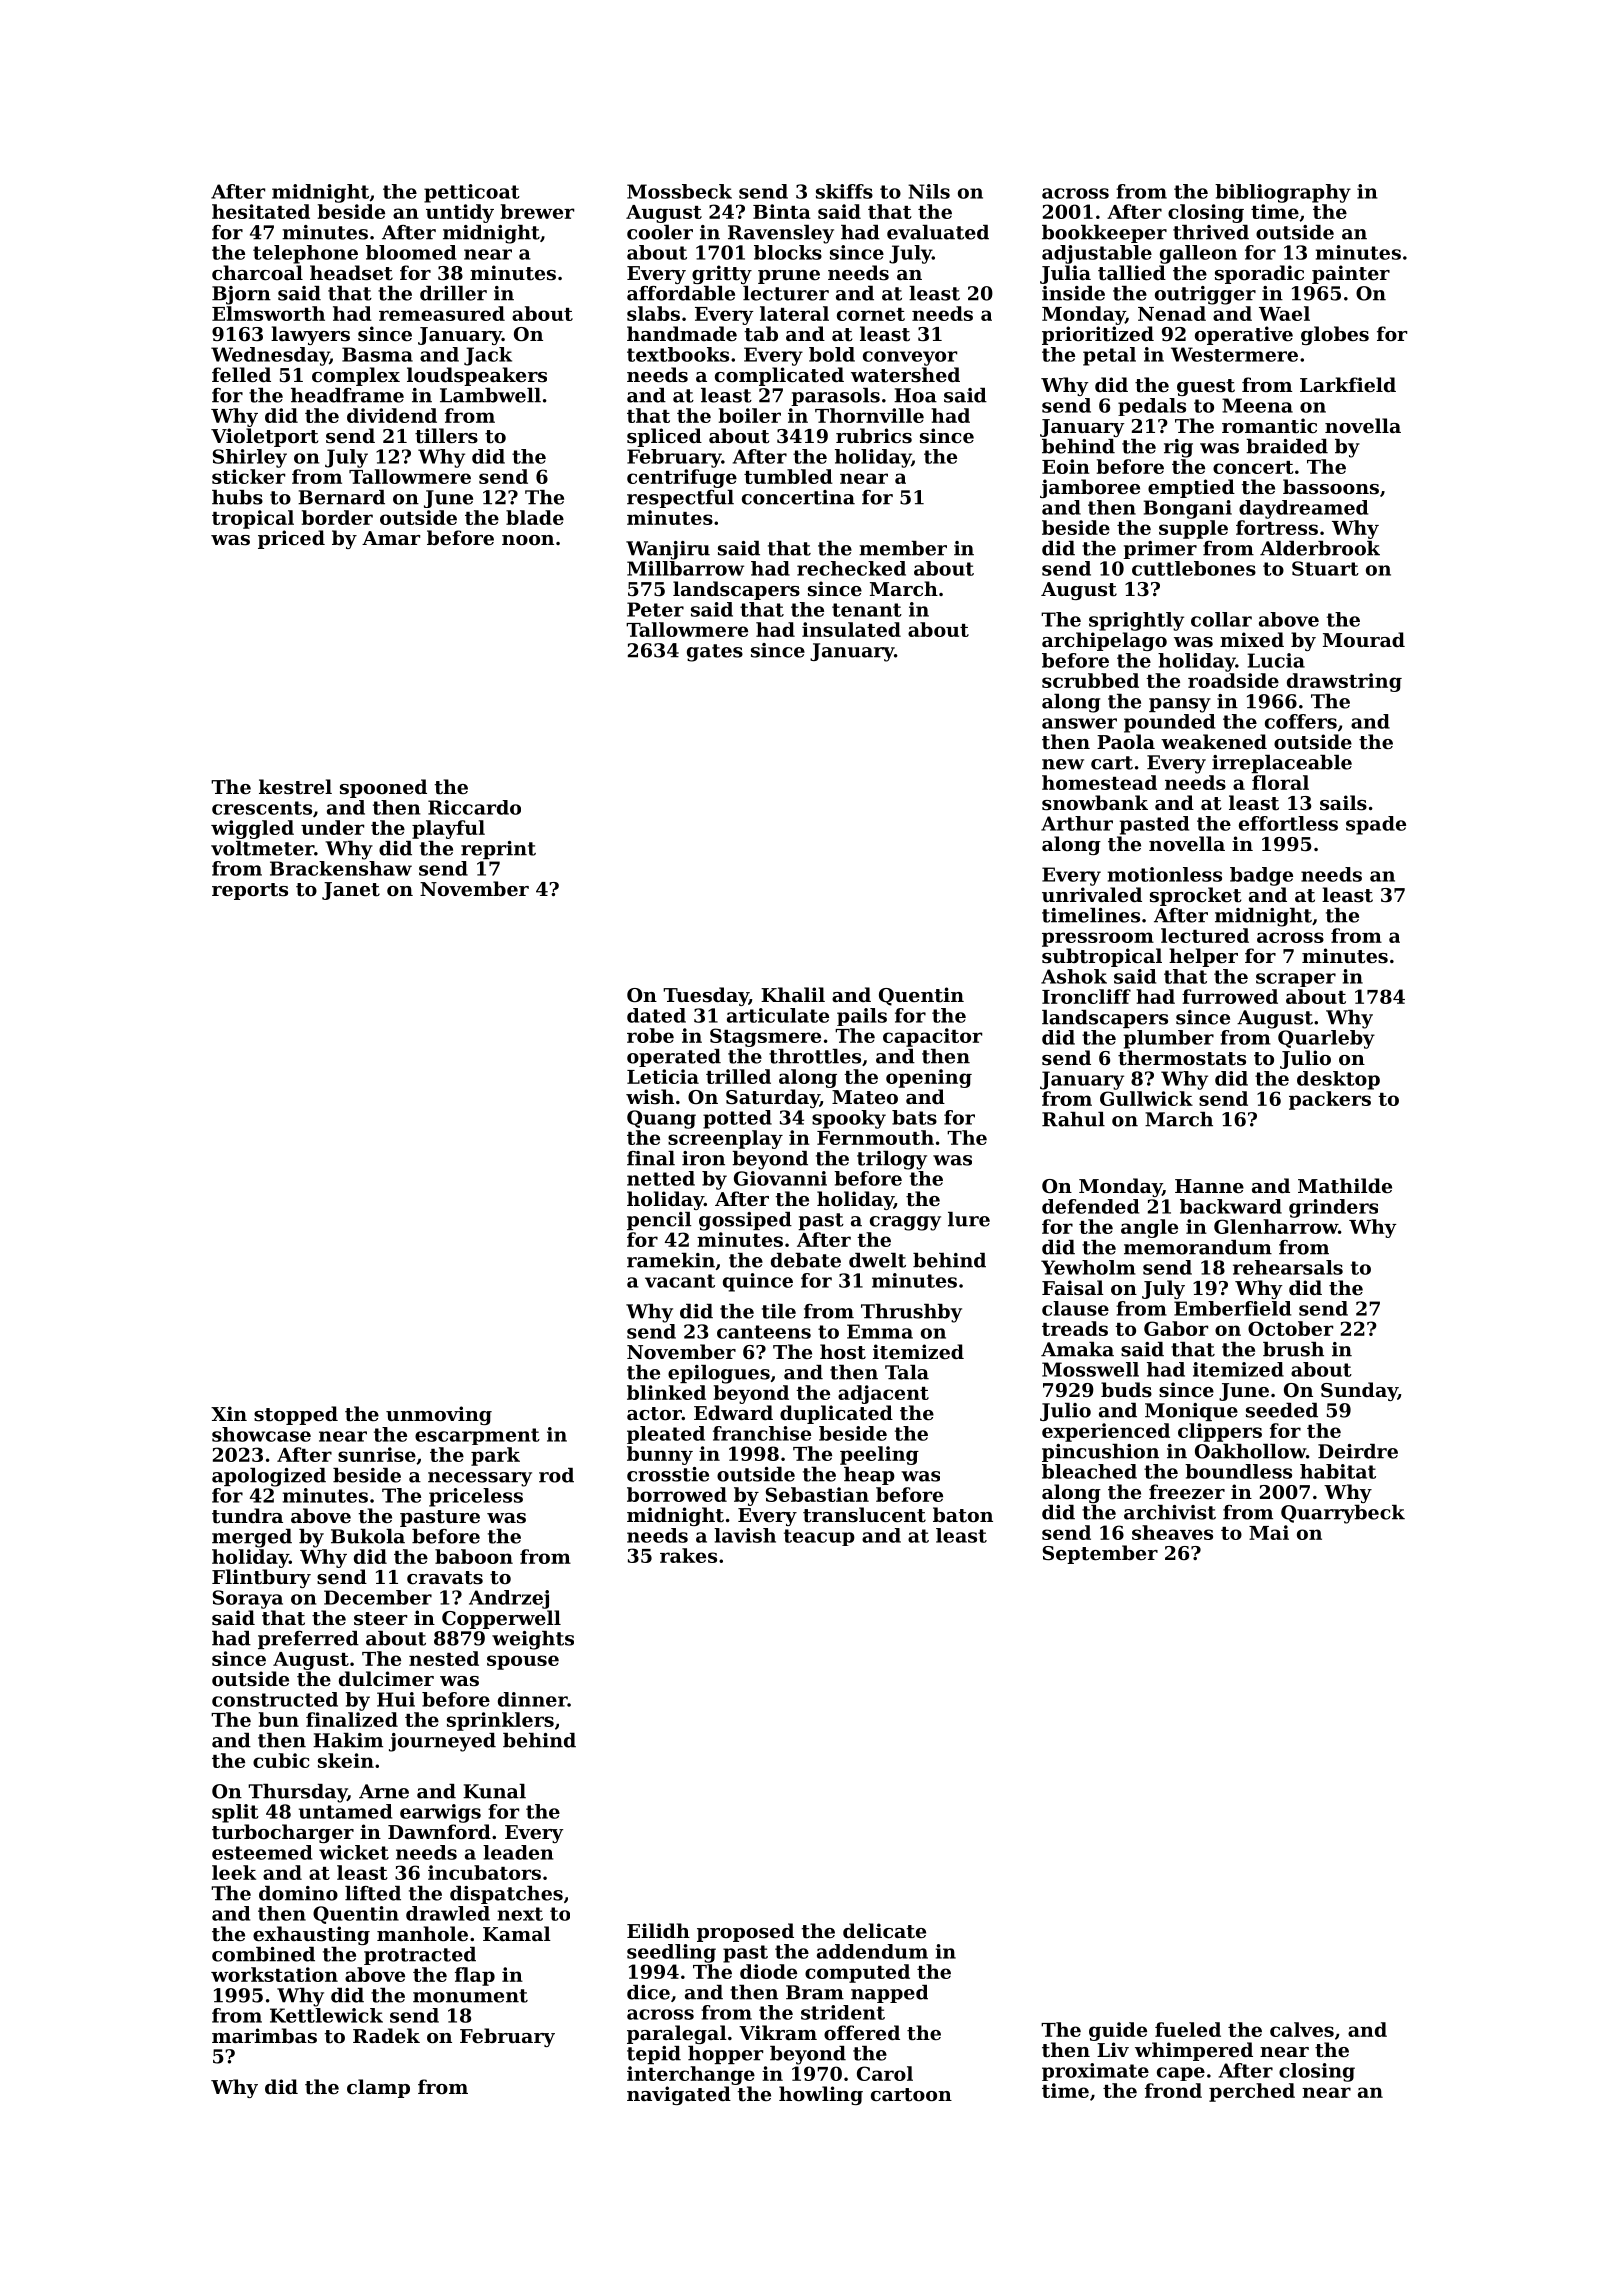 The width and height of the image is (1620, 2292). What do you see at coordinates (1173, 2090) in the image?
I see `frond` at bounding box center [1173, 2090].
